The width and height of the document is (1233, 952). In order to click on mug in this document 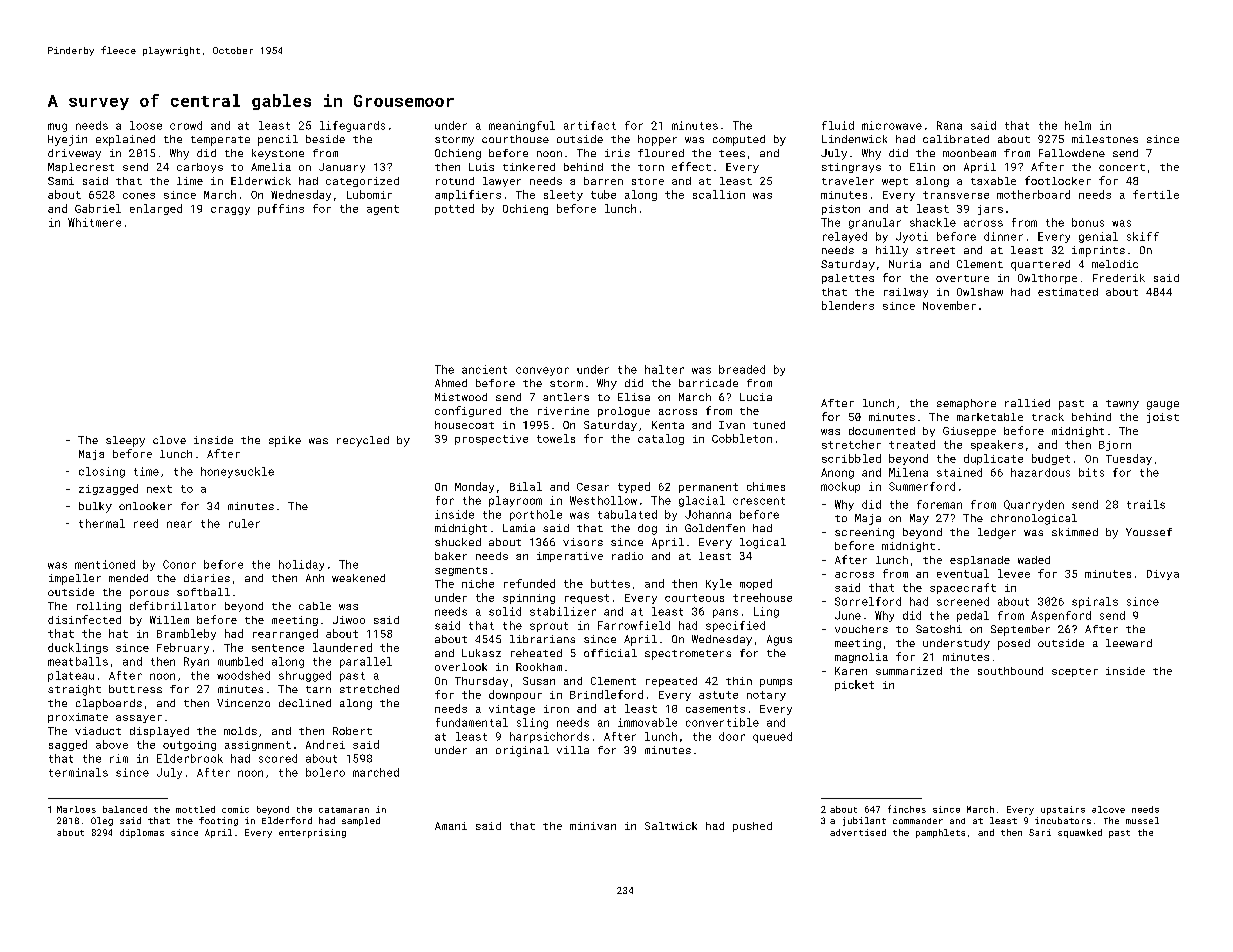, I will do `click(57, 127)`.
